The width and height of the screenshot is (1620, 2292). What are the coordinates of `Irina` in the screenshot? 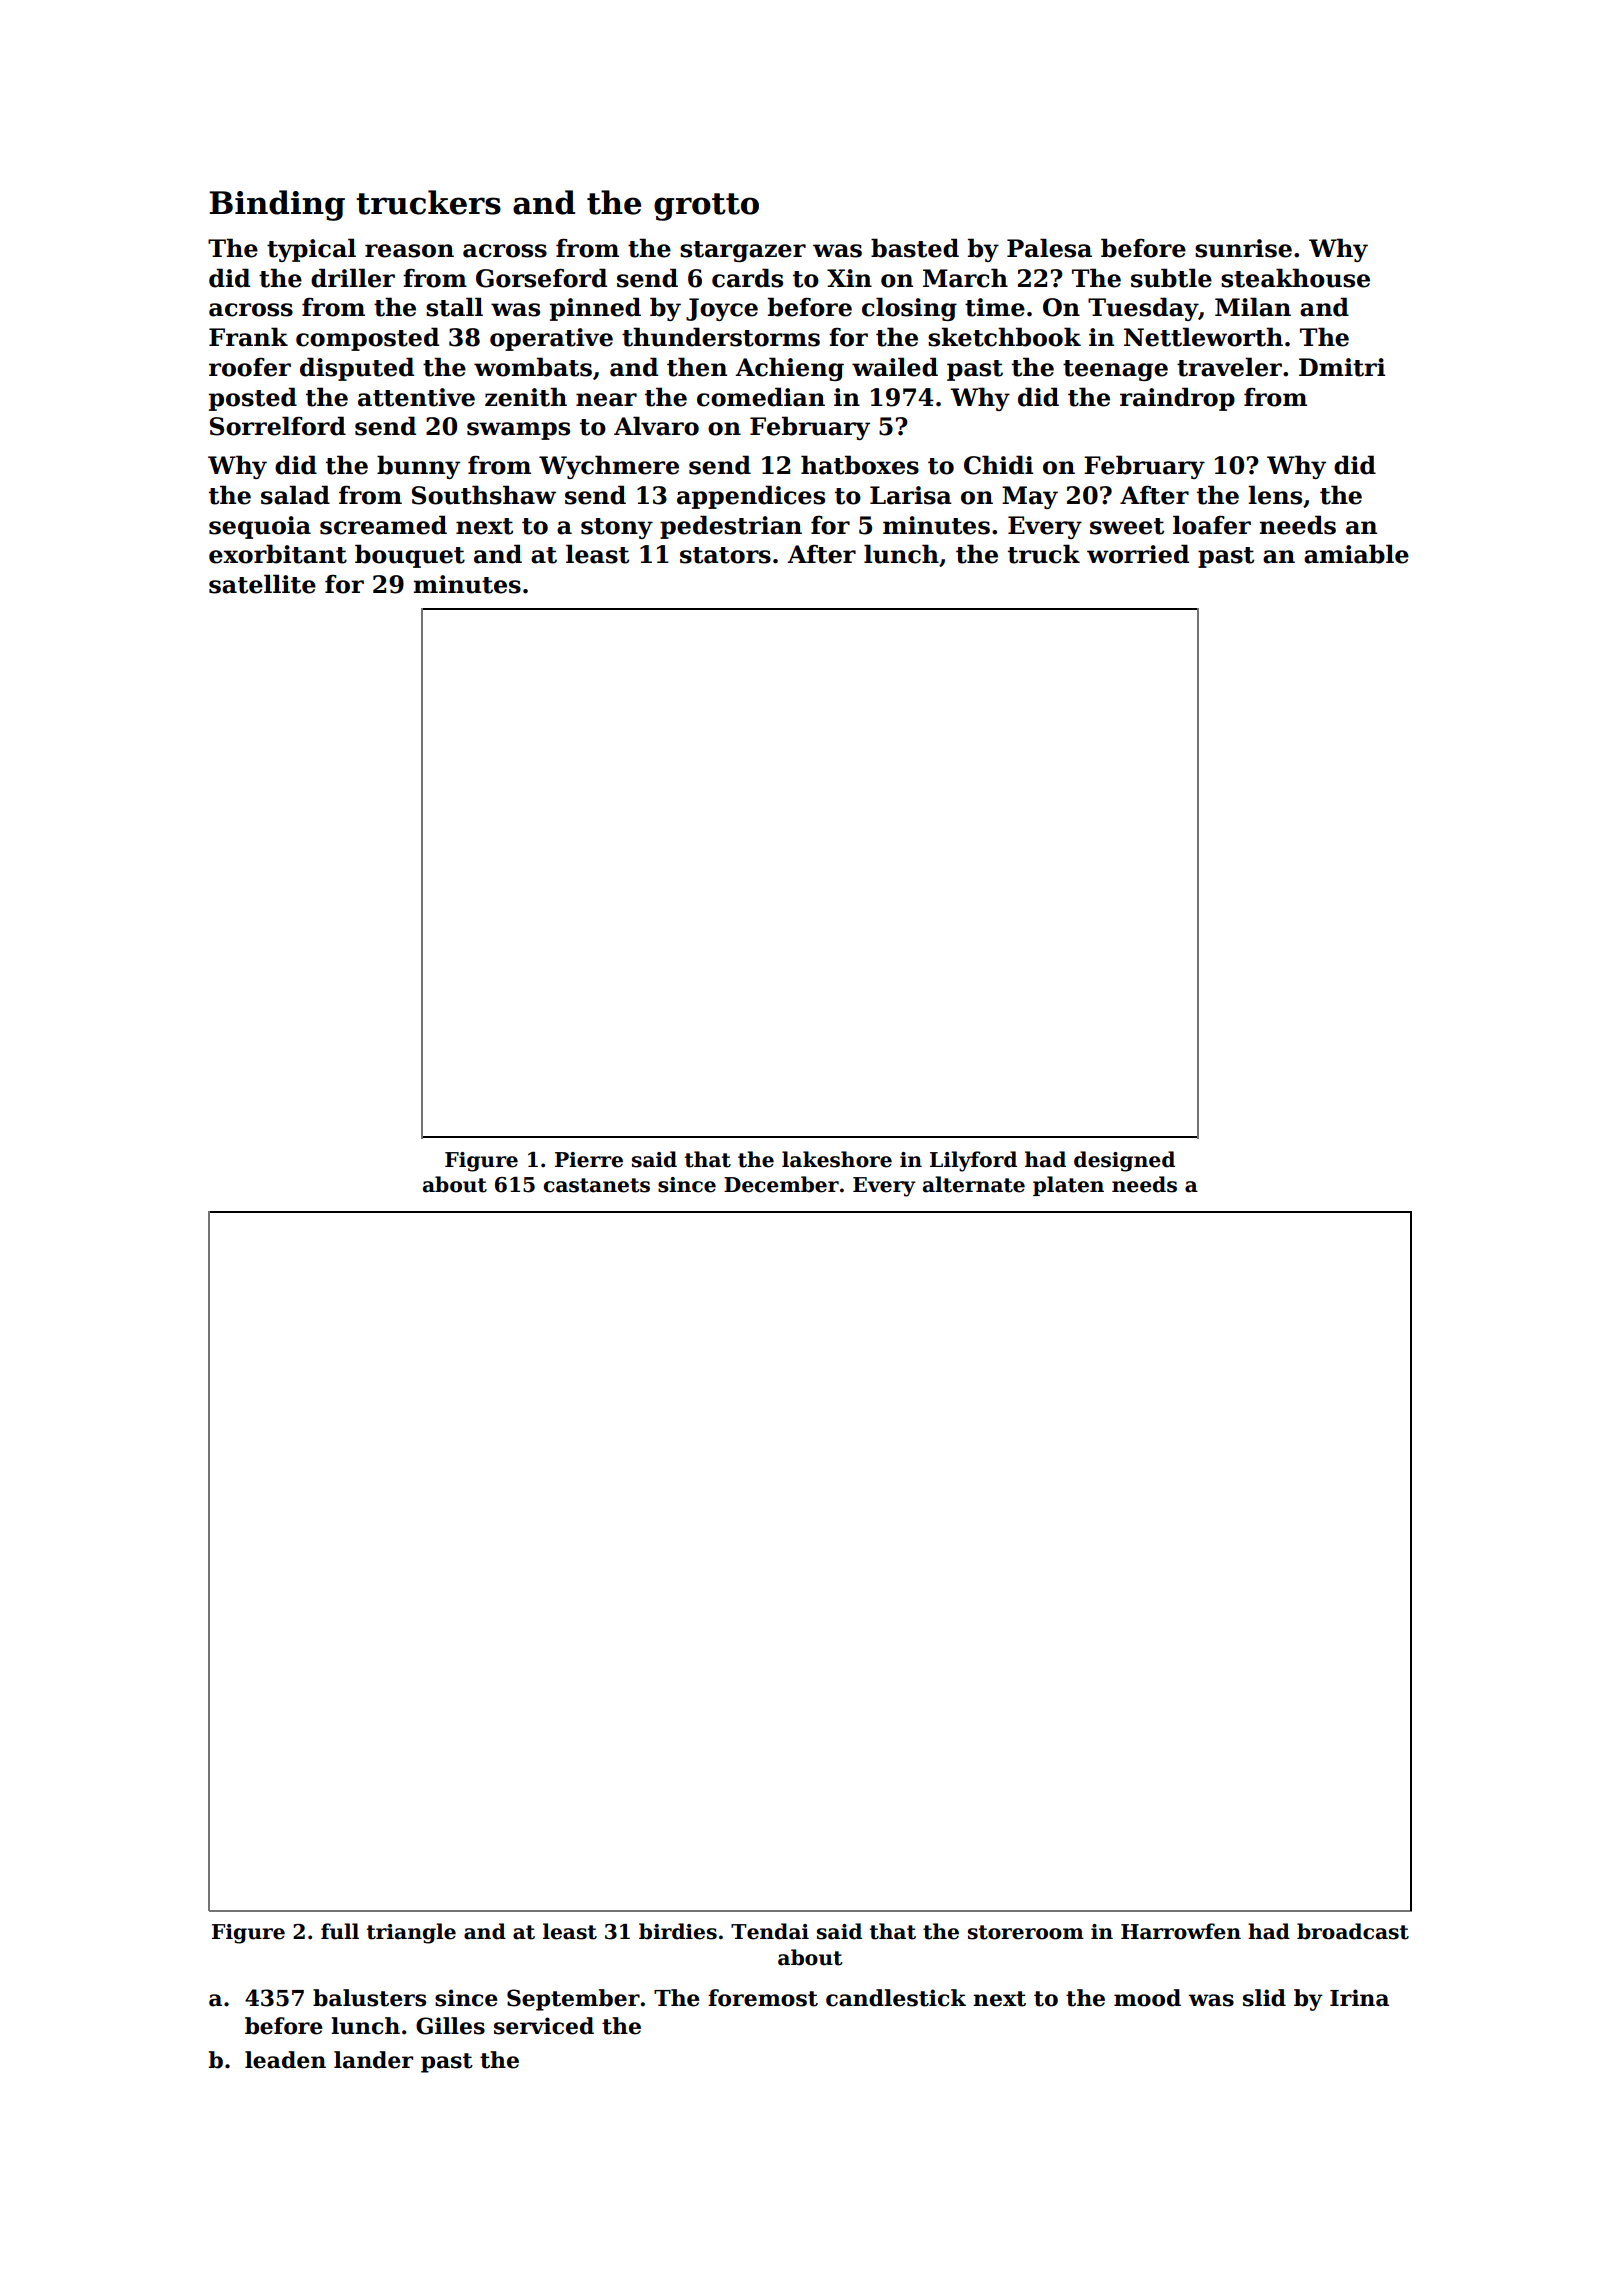 It's located at (1359, 1998).
